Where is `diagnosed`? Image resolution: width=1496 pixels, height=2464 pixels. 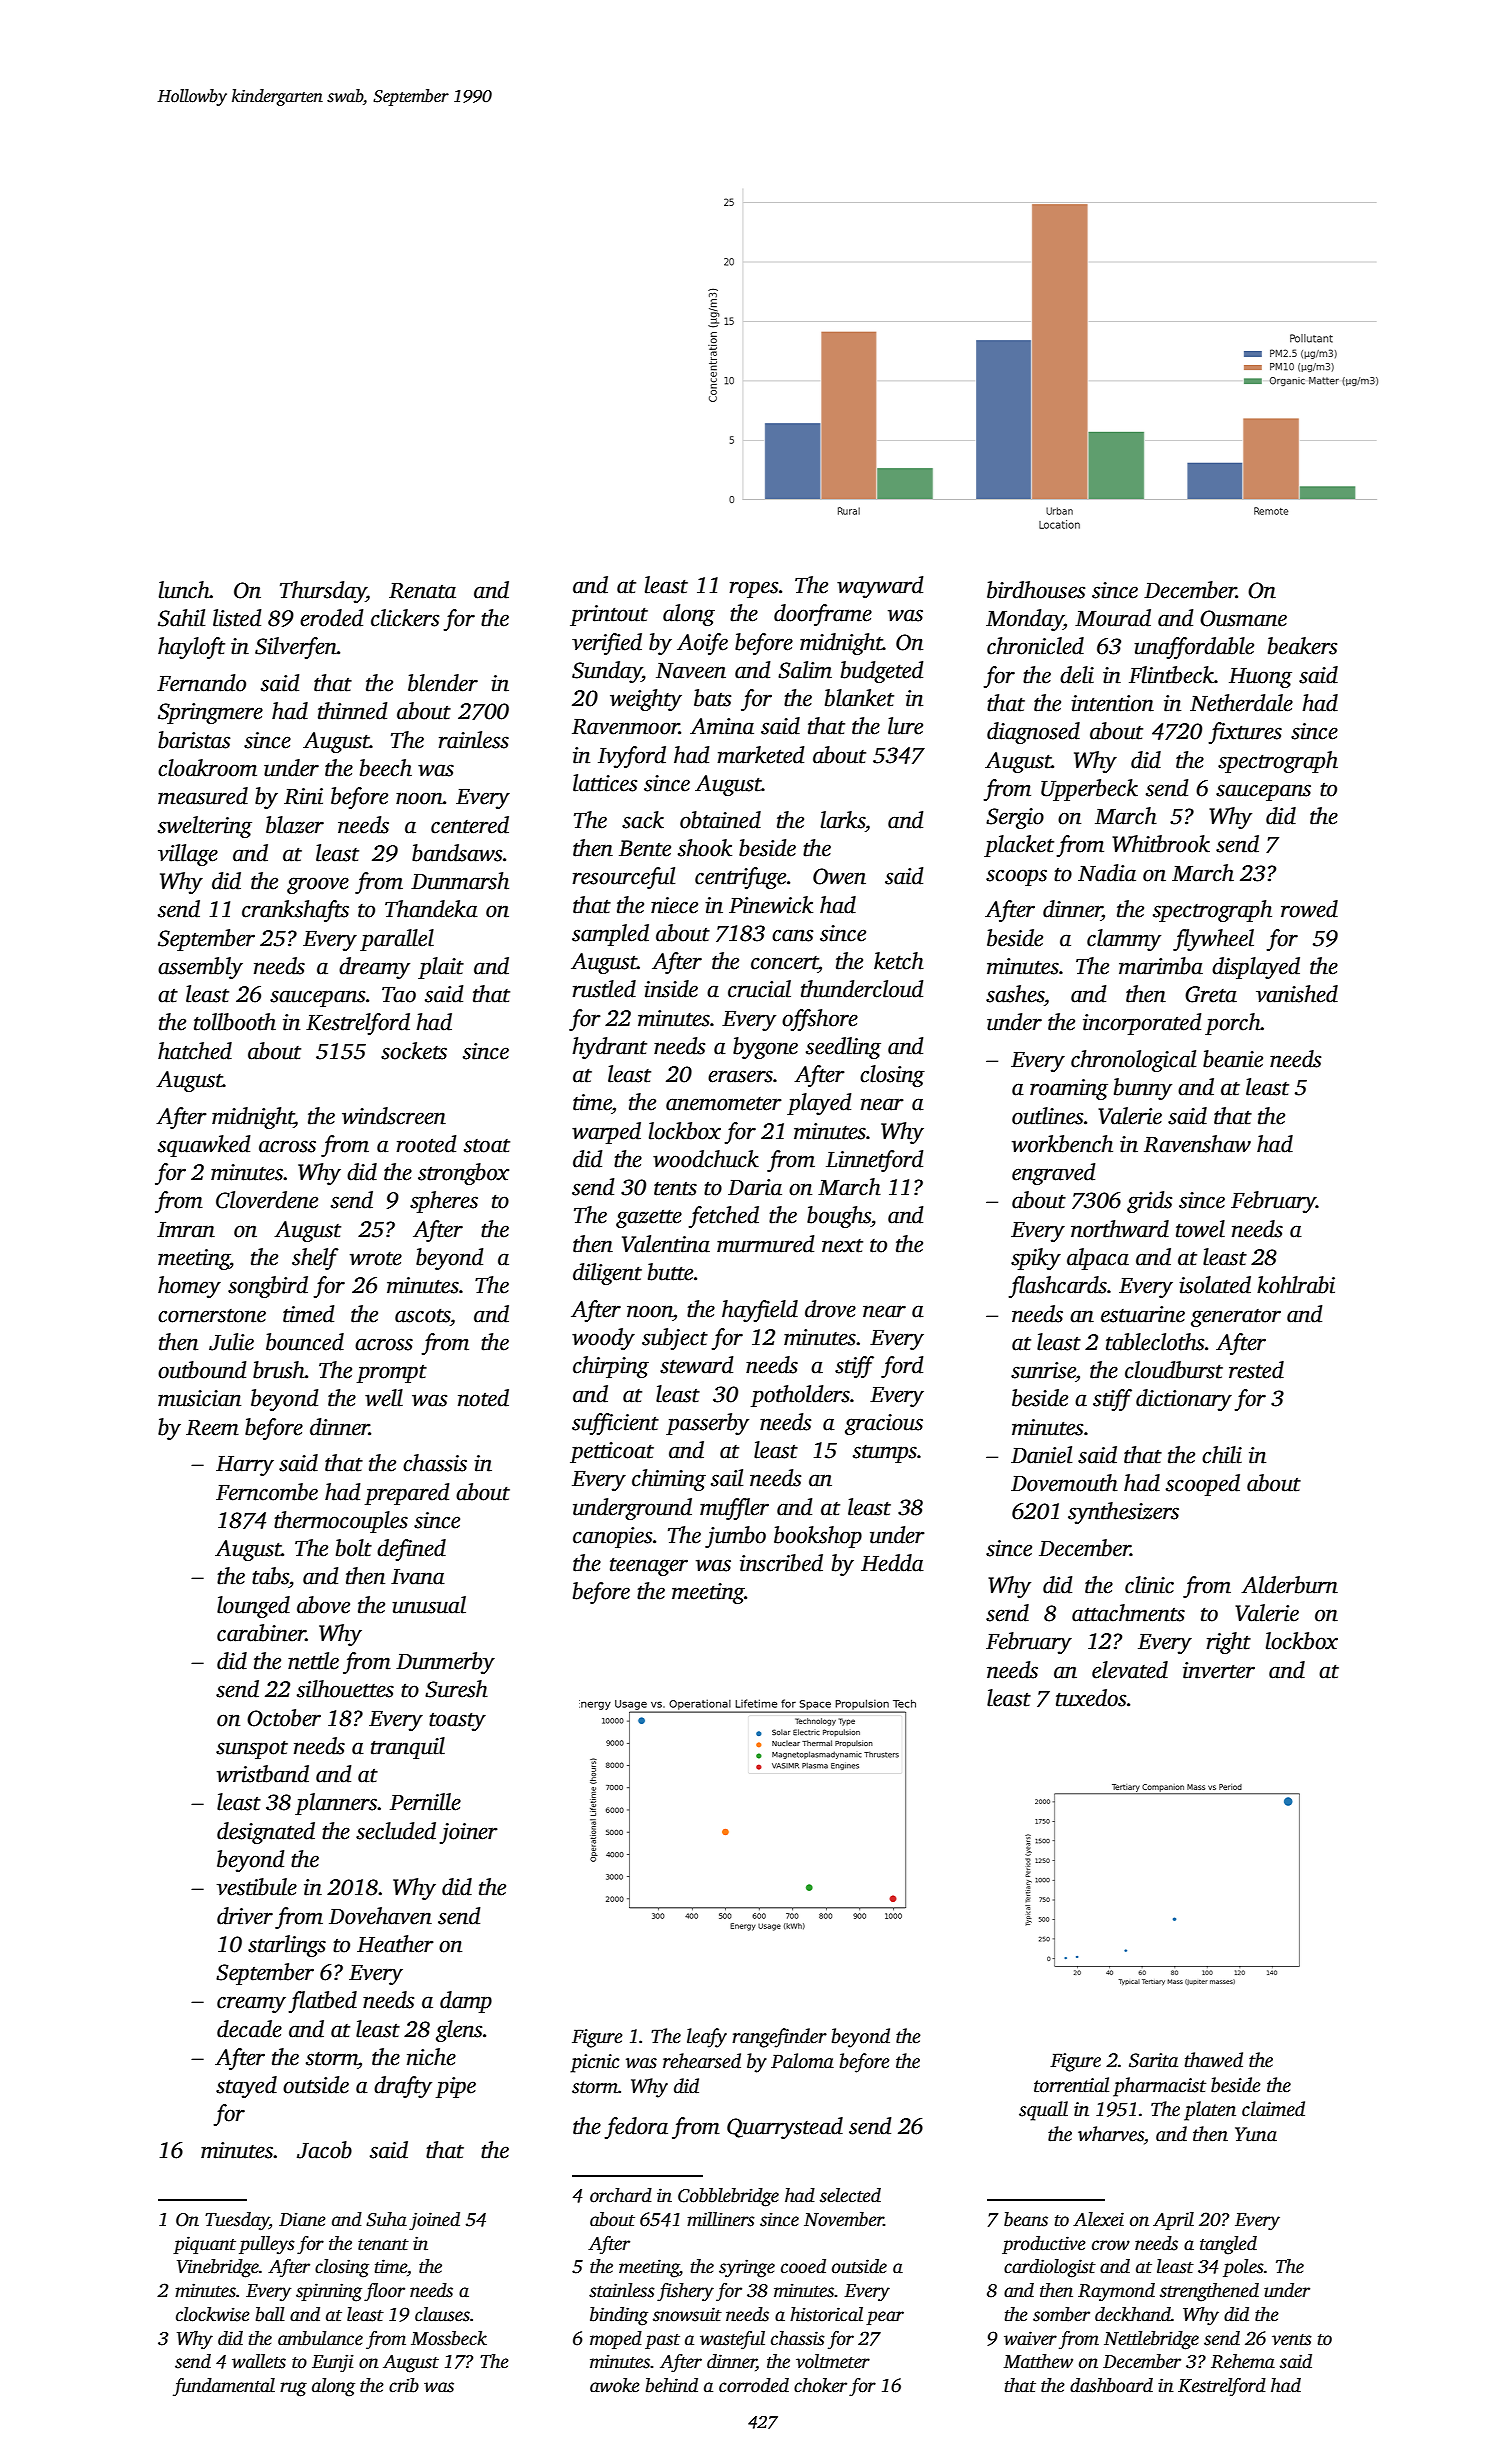 diagnosed is located at coordinates (1033, 733).
